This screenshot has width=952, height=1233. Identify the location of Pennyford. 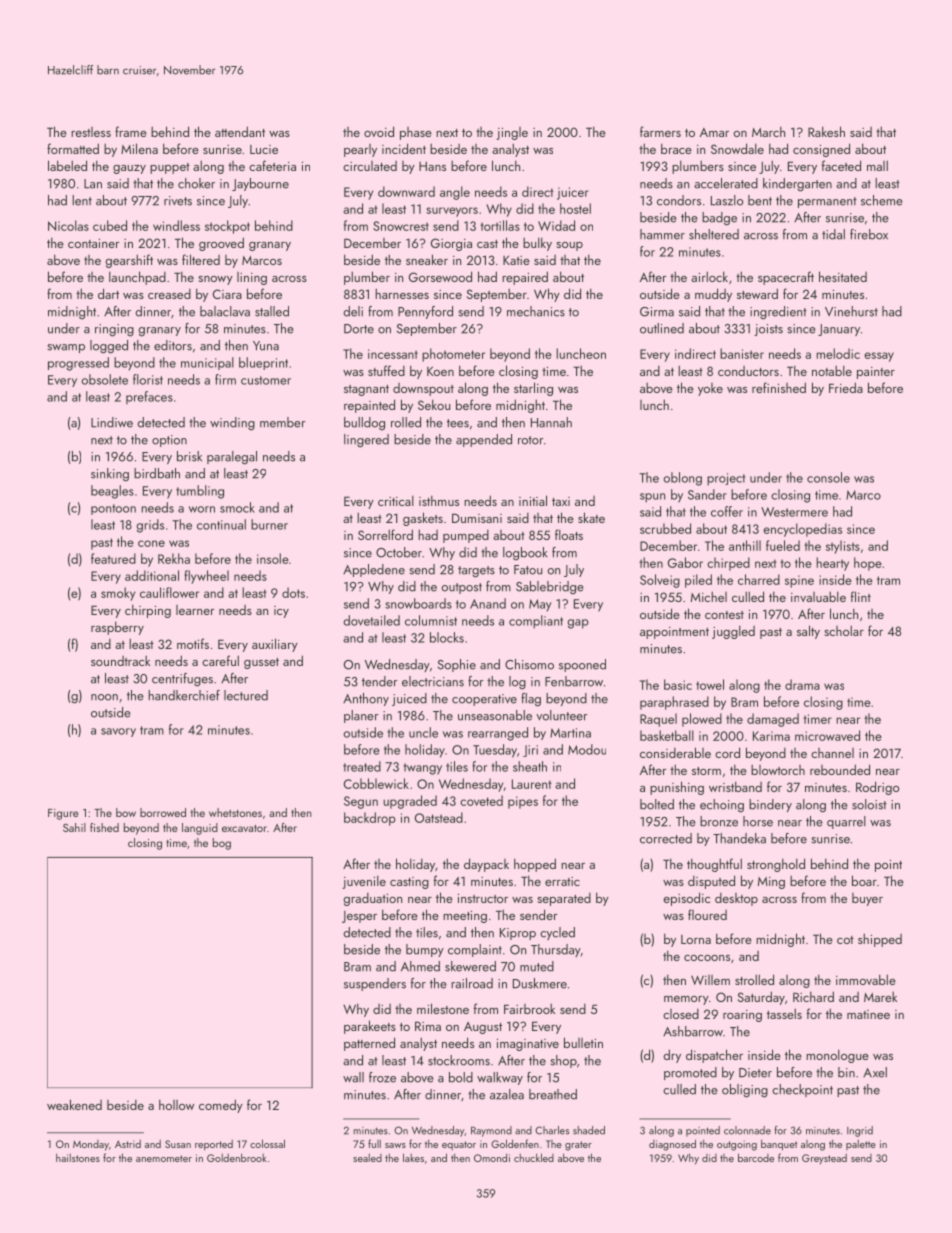
(425, 312).
